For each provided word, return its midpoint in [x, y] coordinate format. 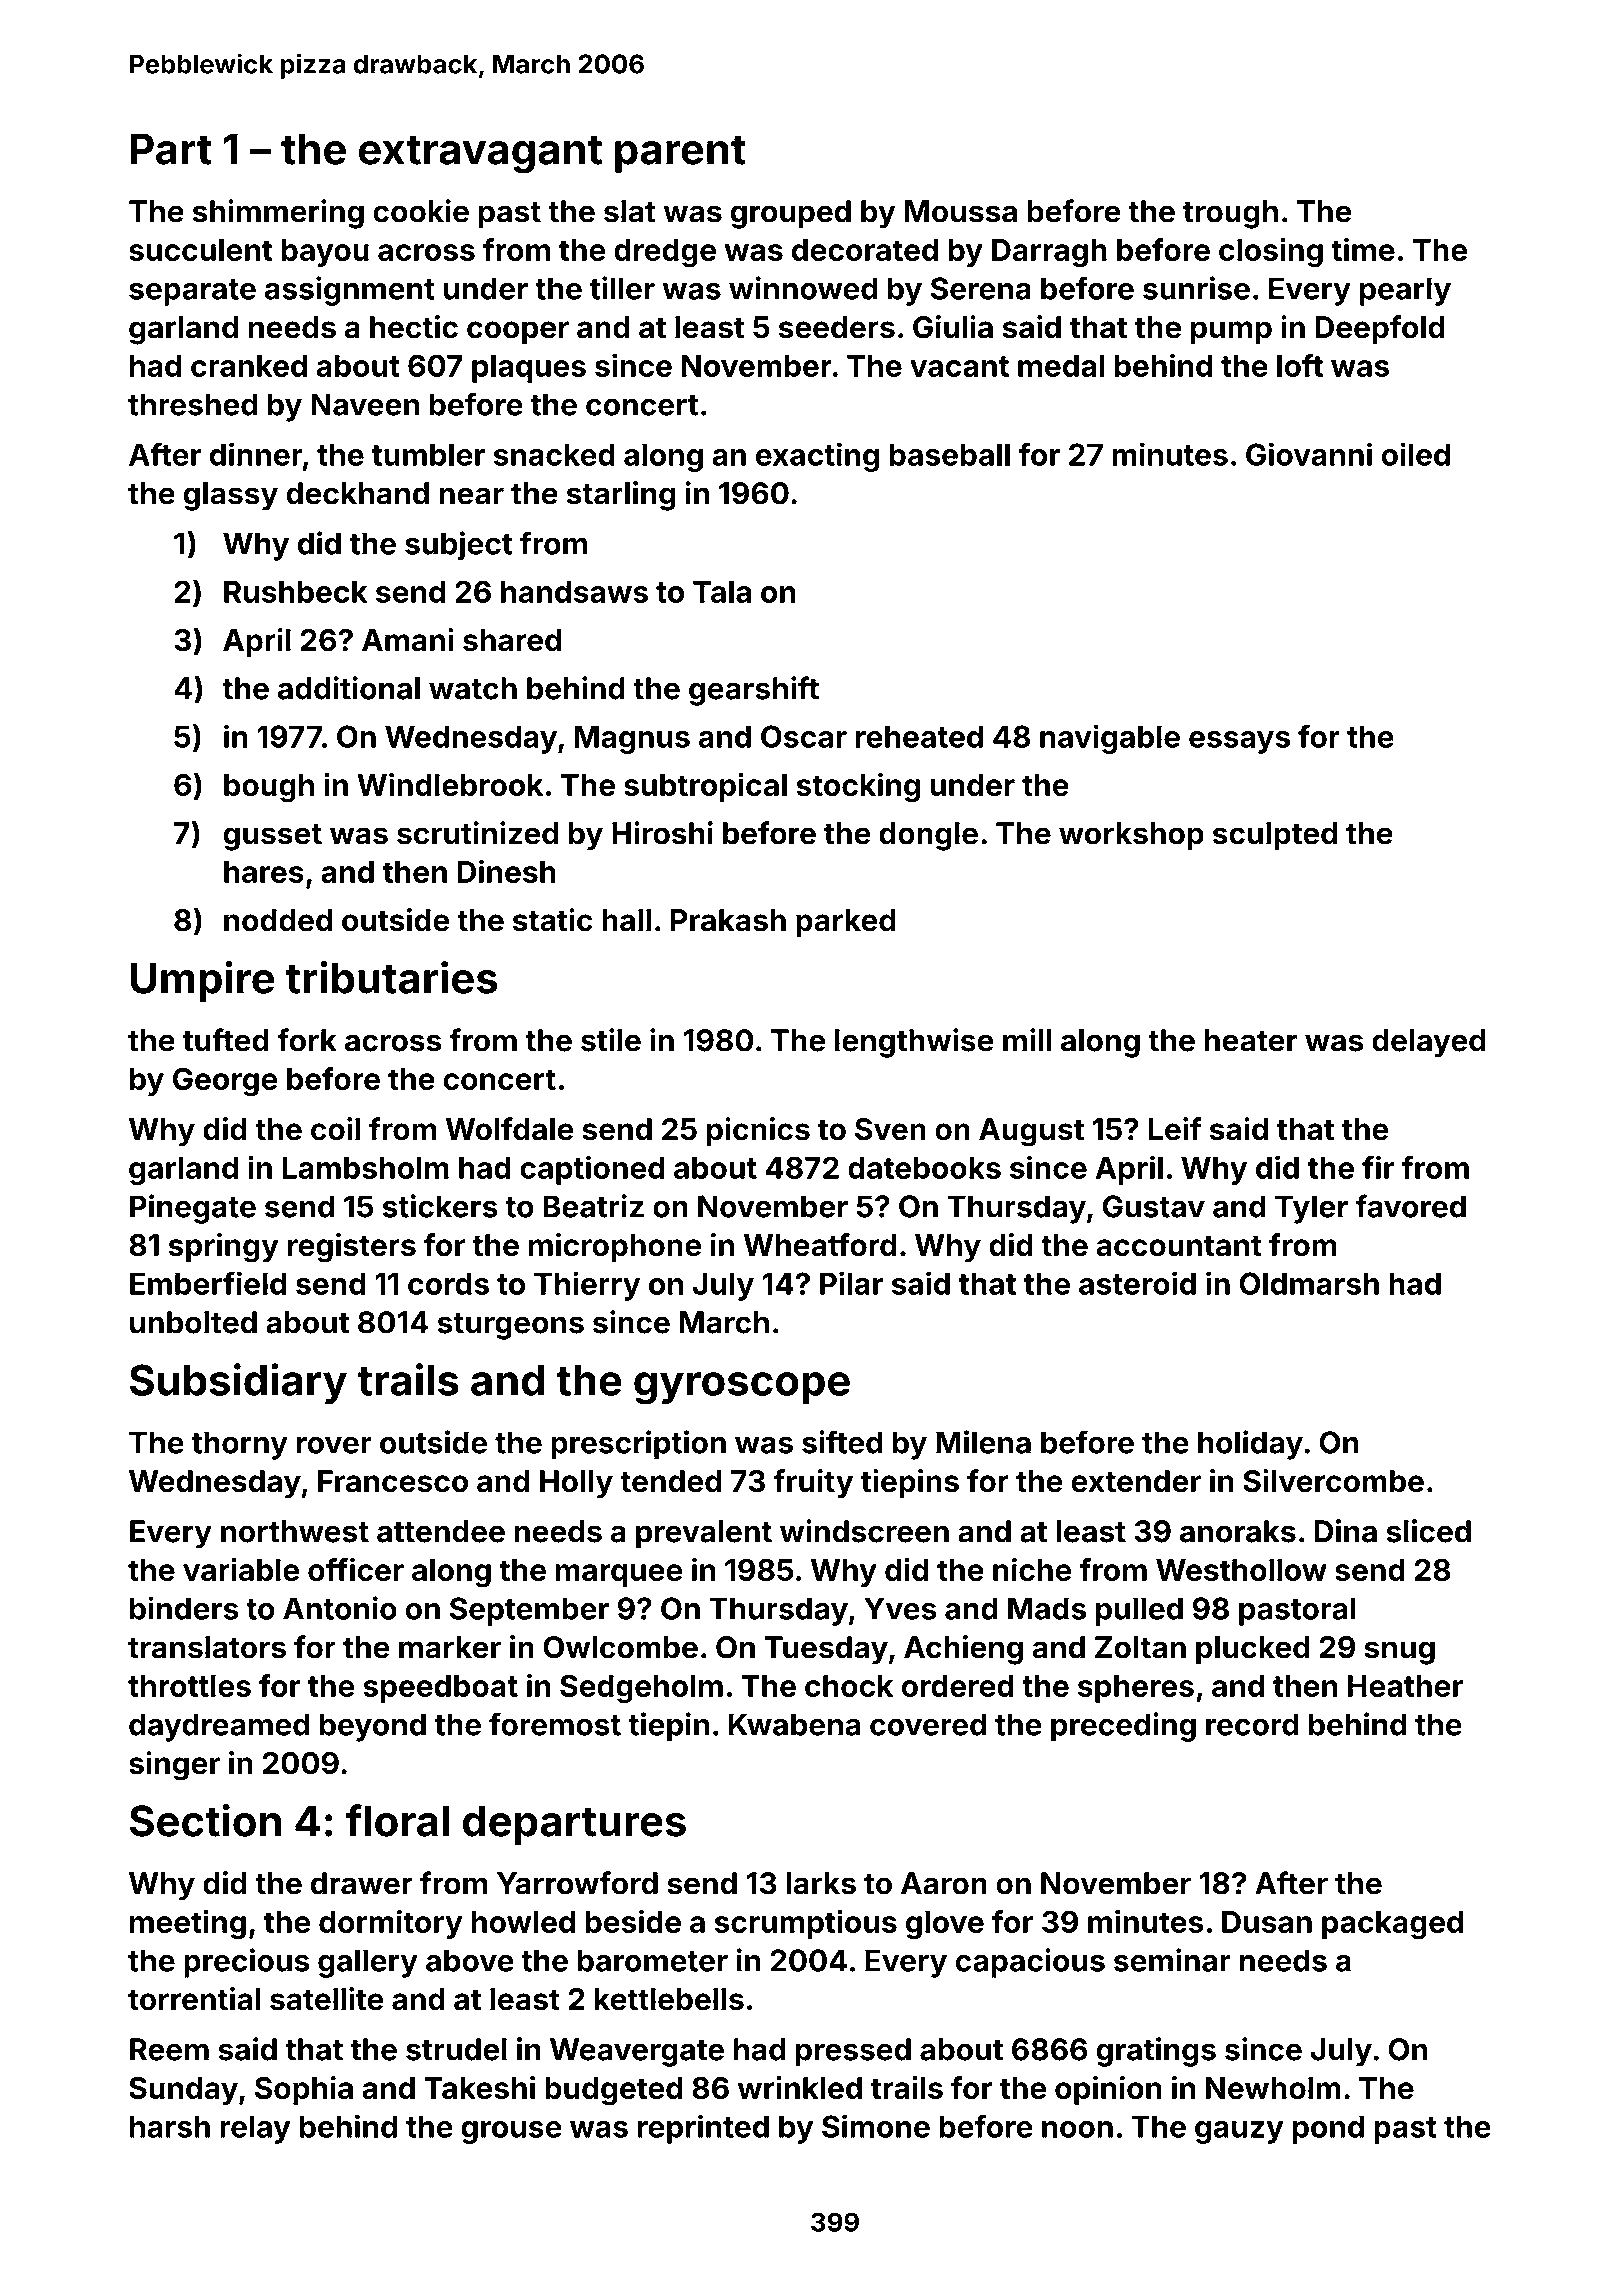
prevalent [704, 1534]
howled [523, 1921]
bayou [325, 253]
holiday [1250, 1445]
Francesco [393, 1481]
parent [680, 154]
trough [1230, 214]
